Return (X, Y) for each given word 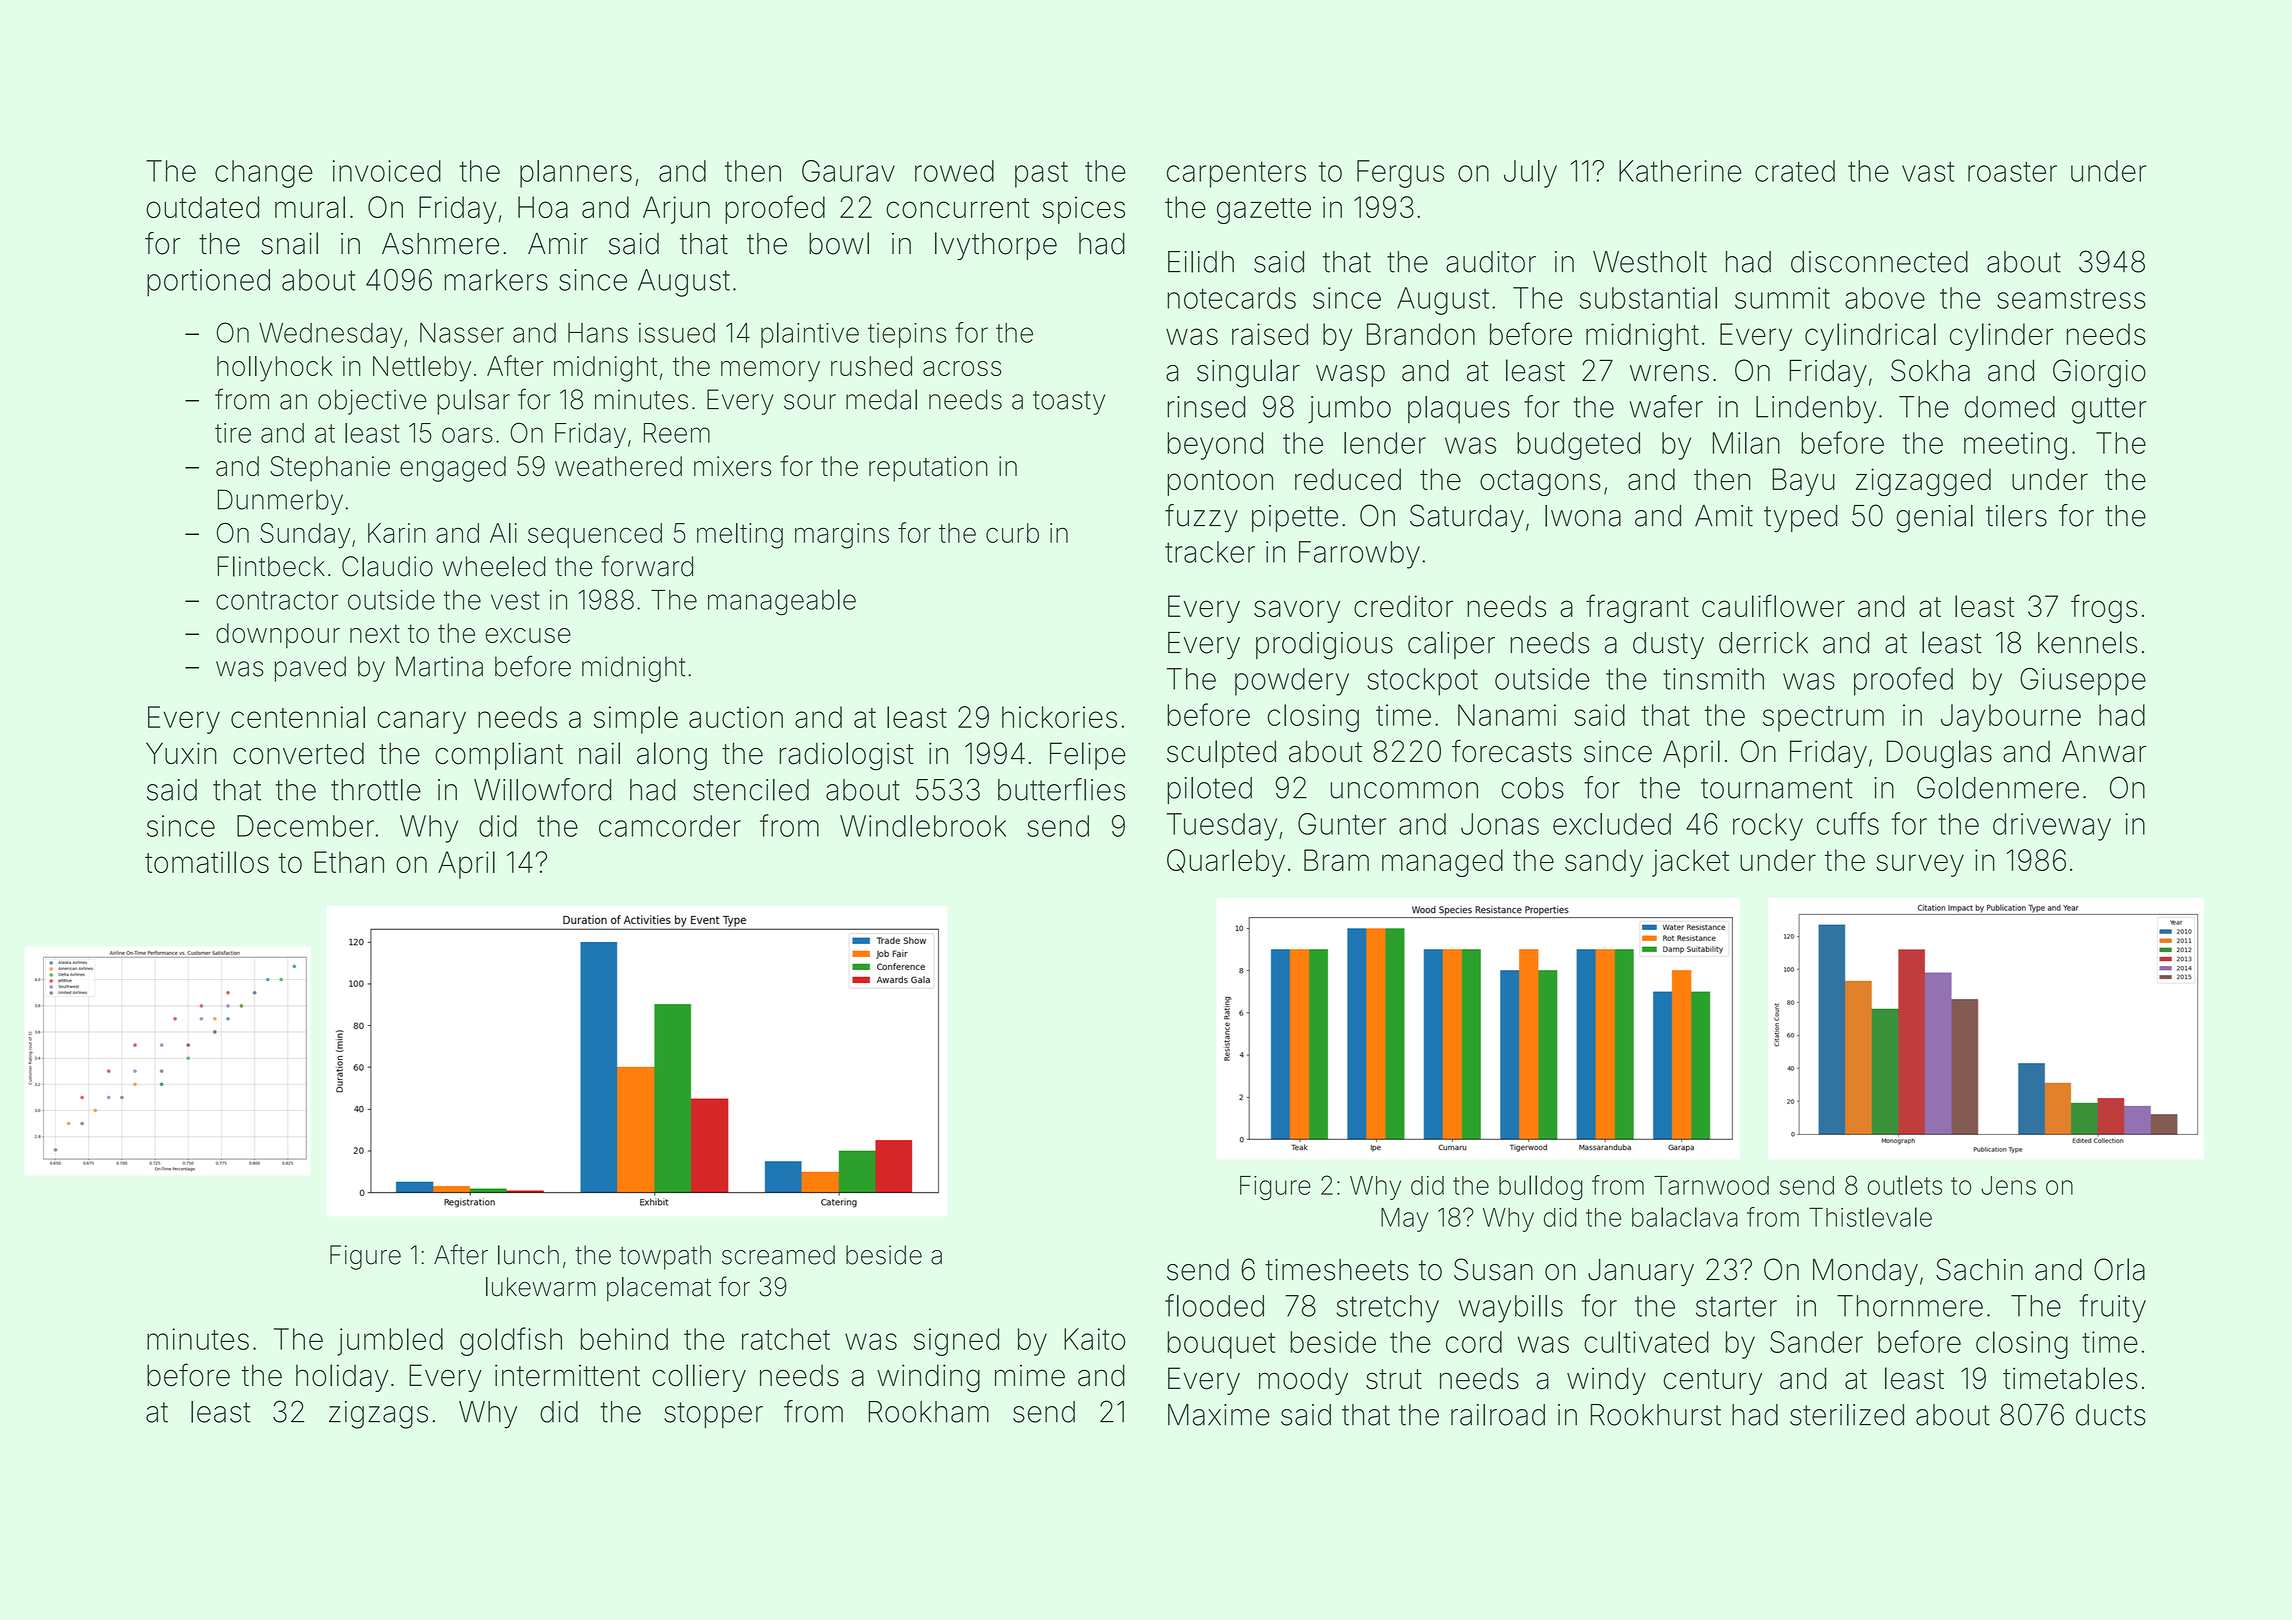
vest (515, 600)
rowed (954, 171)
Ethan (349, 862)
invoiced (387, 171)
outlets (1905, 1185)
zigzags (378, 1415)
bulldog (1541, 1187)
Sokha (1930, 370)
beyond (1215, 446)
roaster (2012, 171)
